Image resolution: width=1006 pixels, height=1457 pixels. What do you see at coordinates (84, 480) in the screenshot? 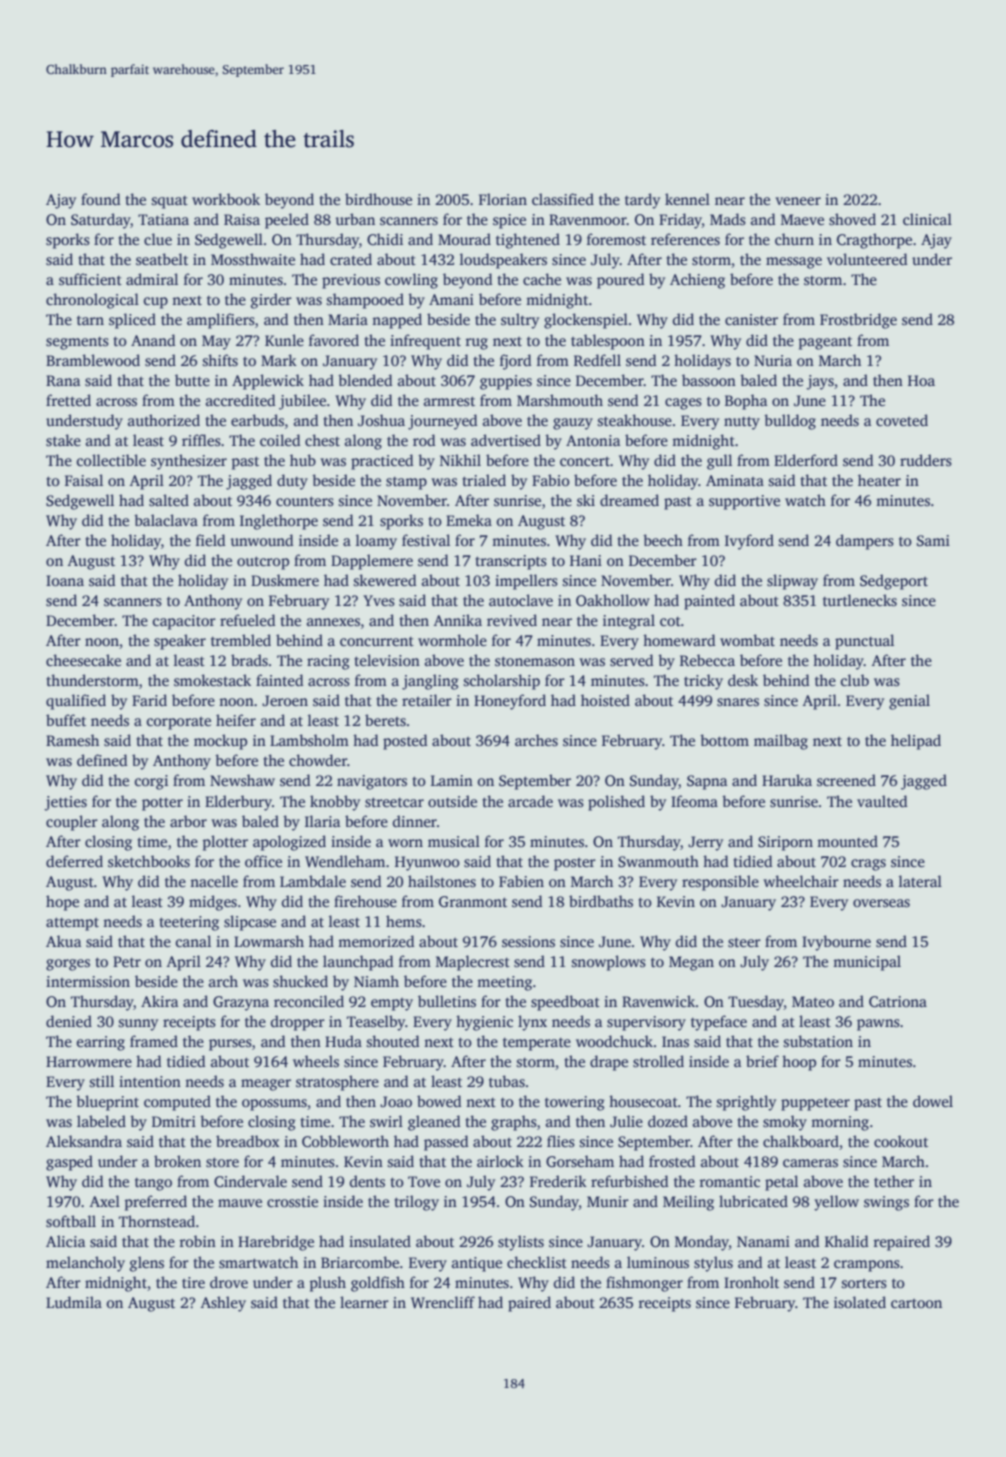
I see `Faisal` at bounding box center [84, 480].
